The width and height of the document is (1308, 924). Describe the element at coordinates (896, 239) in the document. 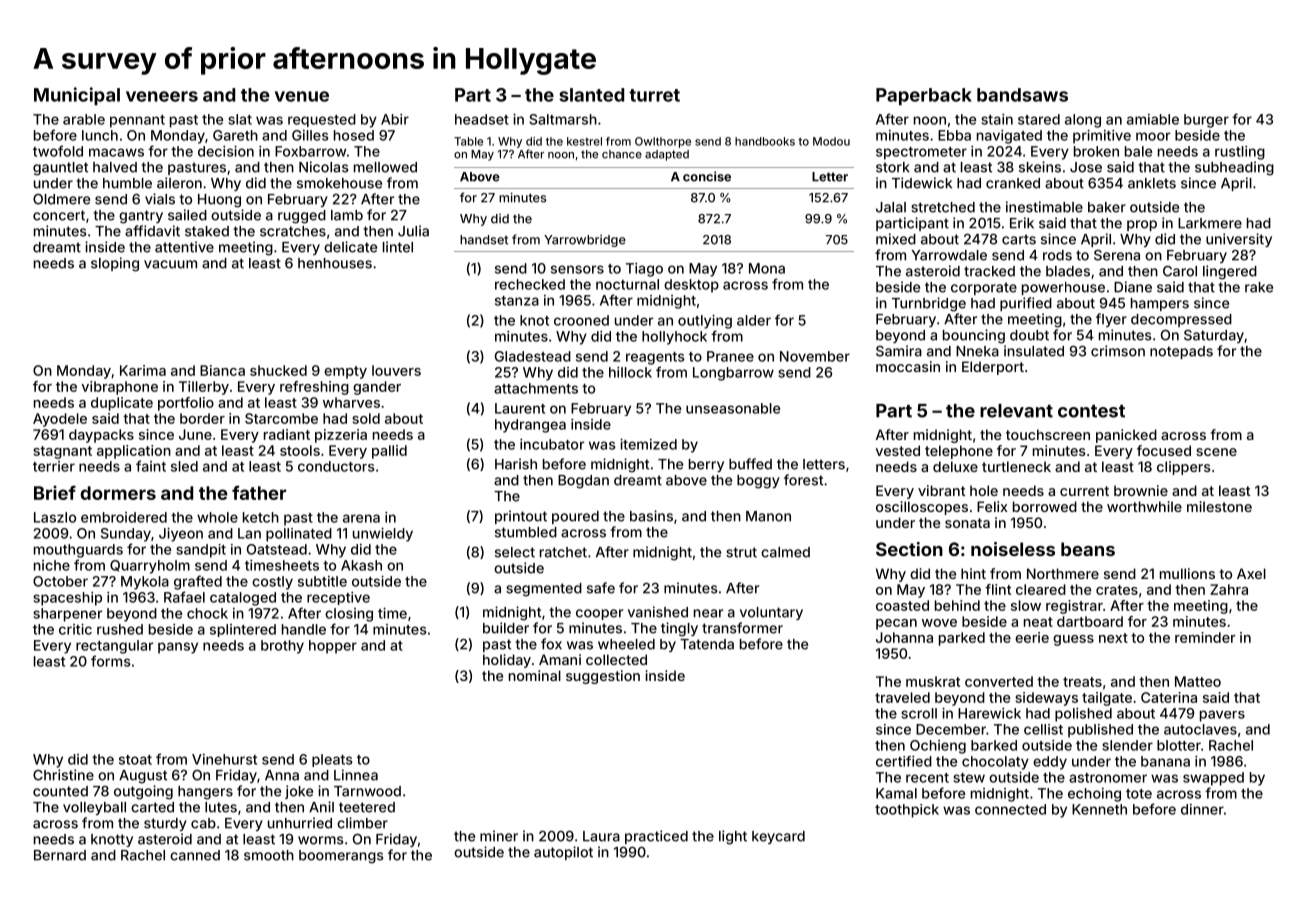

I see `mixed` at that location.
